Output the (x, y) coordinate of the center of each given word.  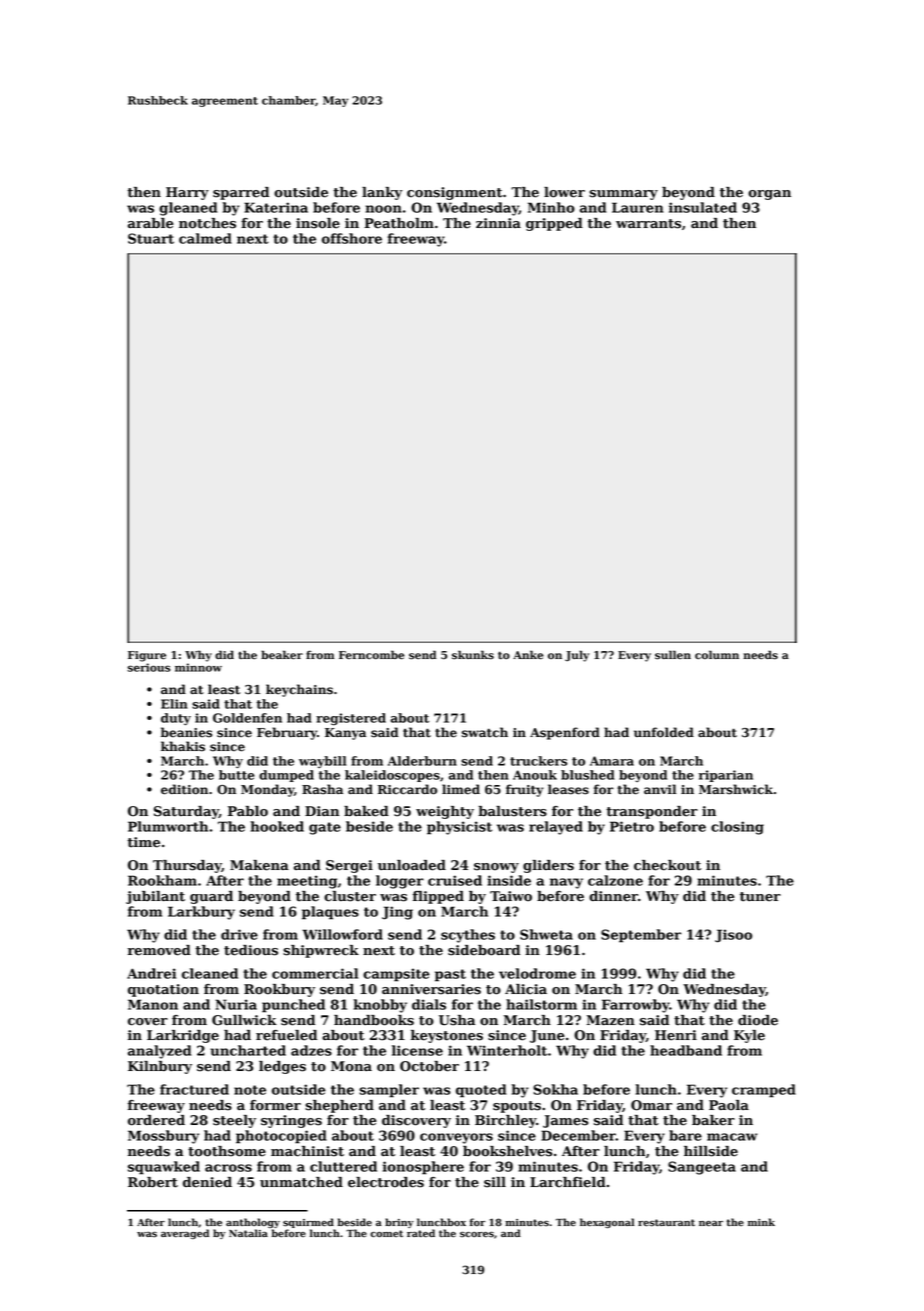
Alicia (526, 989)
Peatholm (399, 223)
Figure (147, 656)
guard (211, 897)
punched (293, 1006)
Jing (397, 913)
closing (737, 828)
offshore (352, 238)
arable (151, 223)
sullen (673, 655)
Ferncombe (372, 655)
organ (769, 195)
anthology (253, 1223)
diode (758, 1020)
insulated (703, 207)
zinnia (498, 223)
